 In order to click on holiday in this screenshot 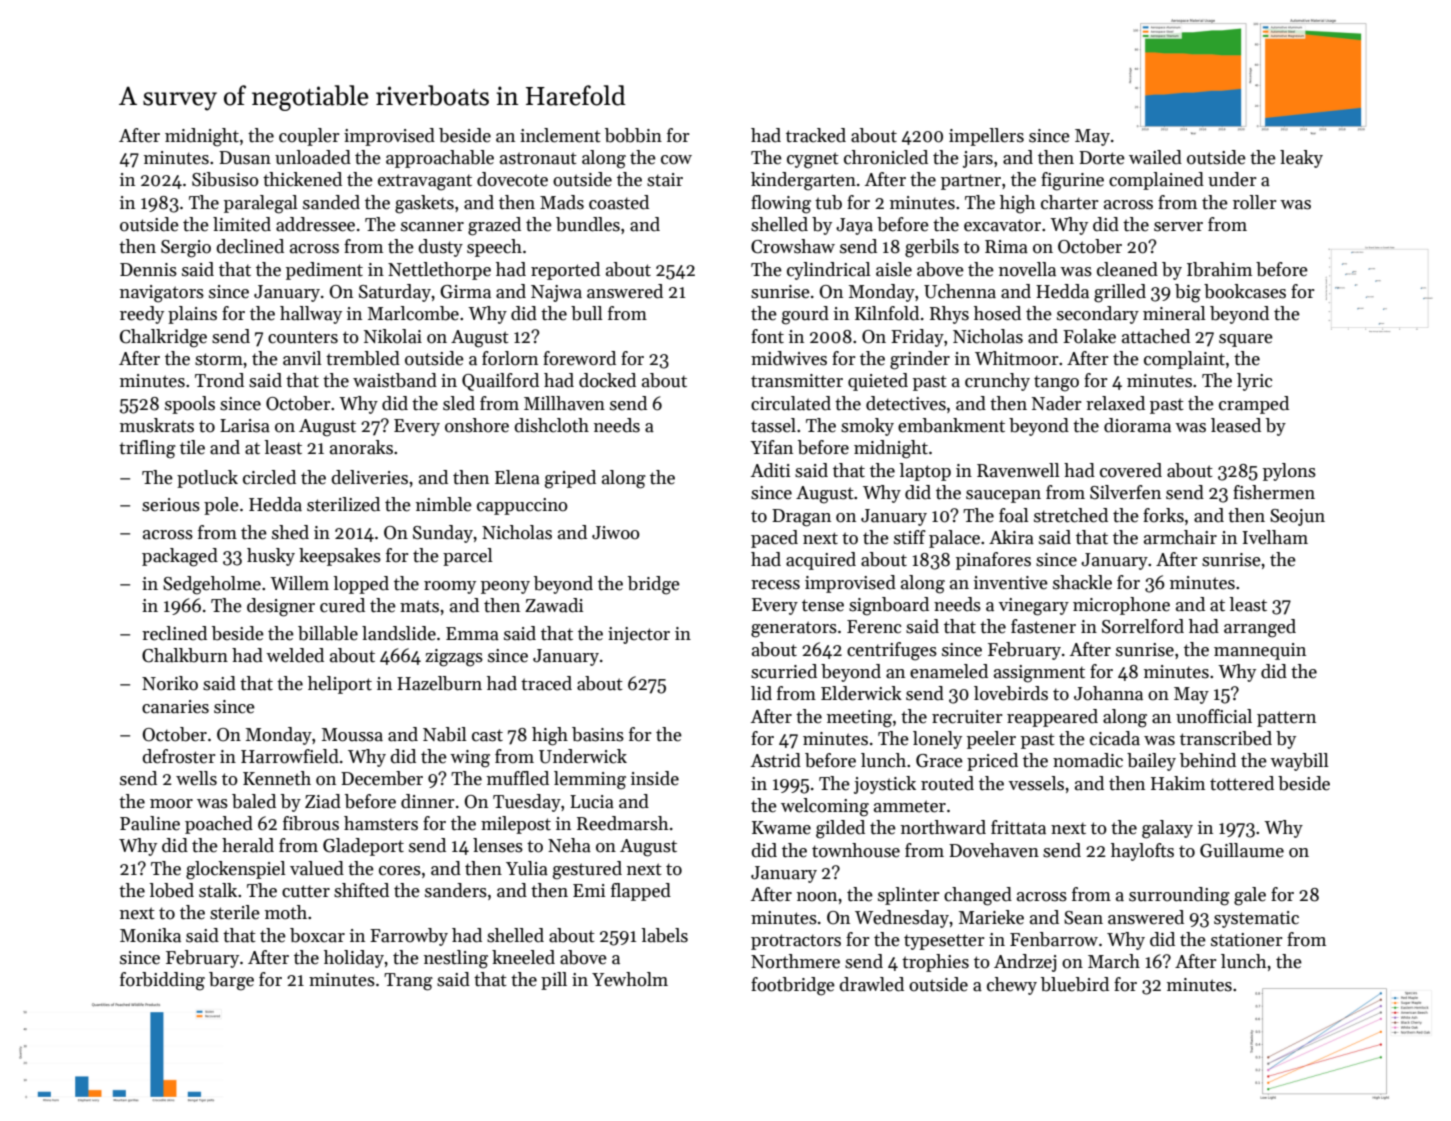, I will do `click(354, 959)`.
